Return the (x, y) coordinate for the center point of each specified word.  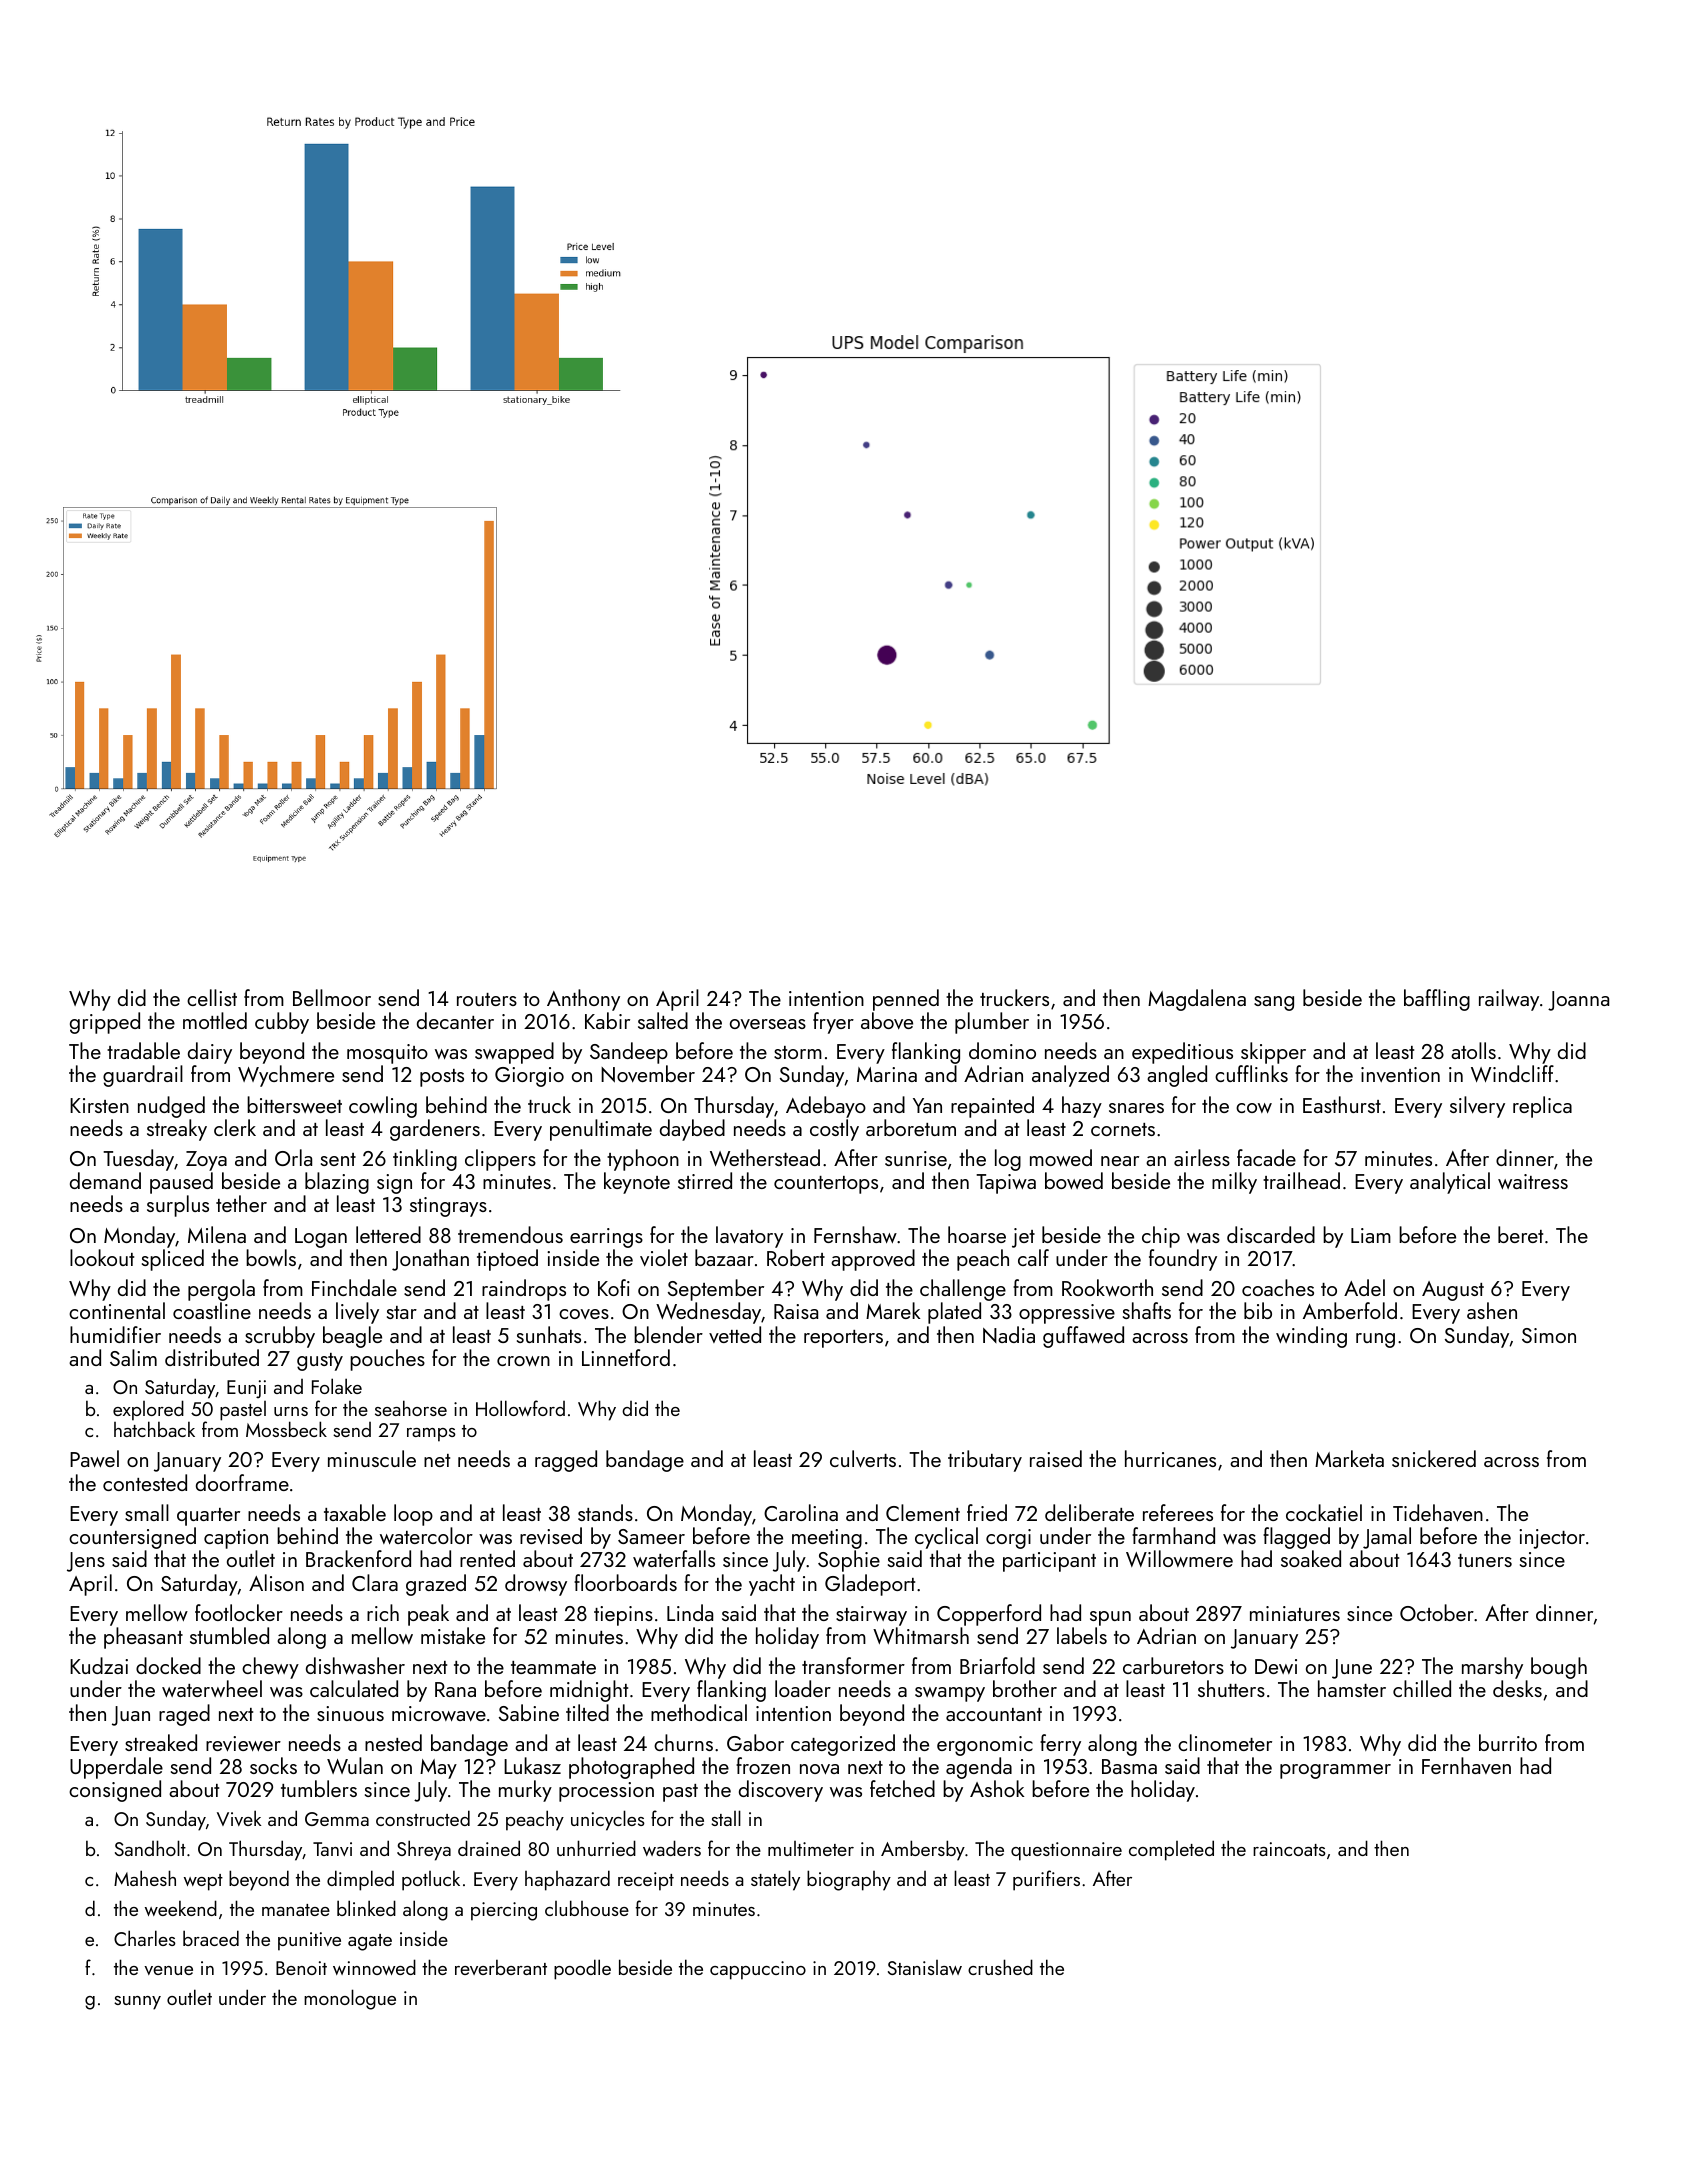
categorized (843, 1745)
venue (168, 1970)
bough (1559, 1668)
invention (1400, 1074)
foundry (1183, 1260)
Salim (133, 1357)
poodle (582, 1969)
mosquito (387, 1054)
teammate (553, 1667)
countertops (826, 1185)
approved (873, 1260)
